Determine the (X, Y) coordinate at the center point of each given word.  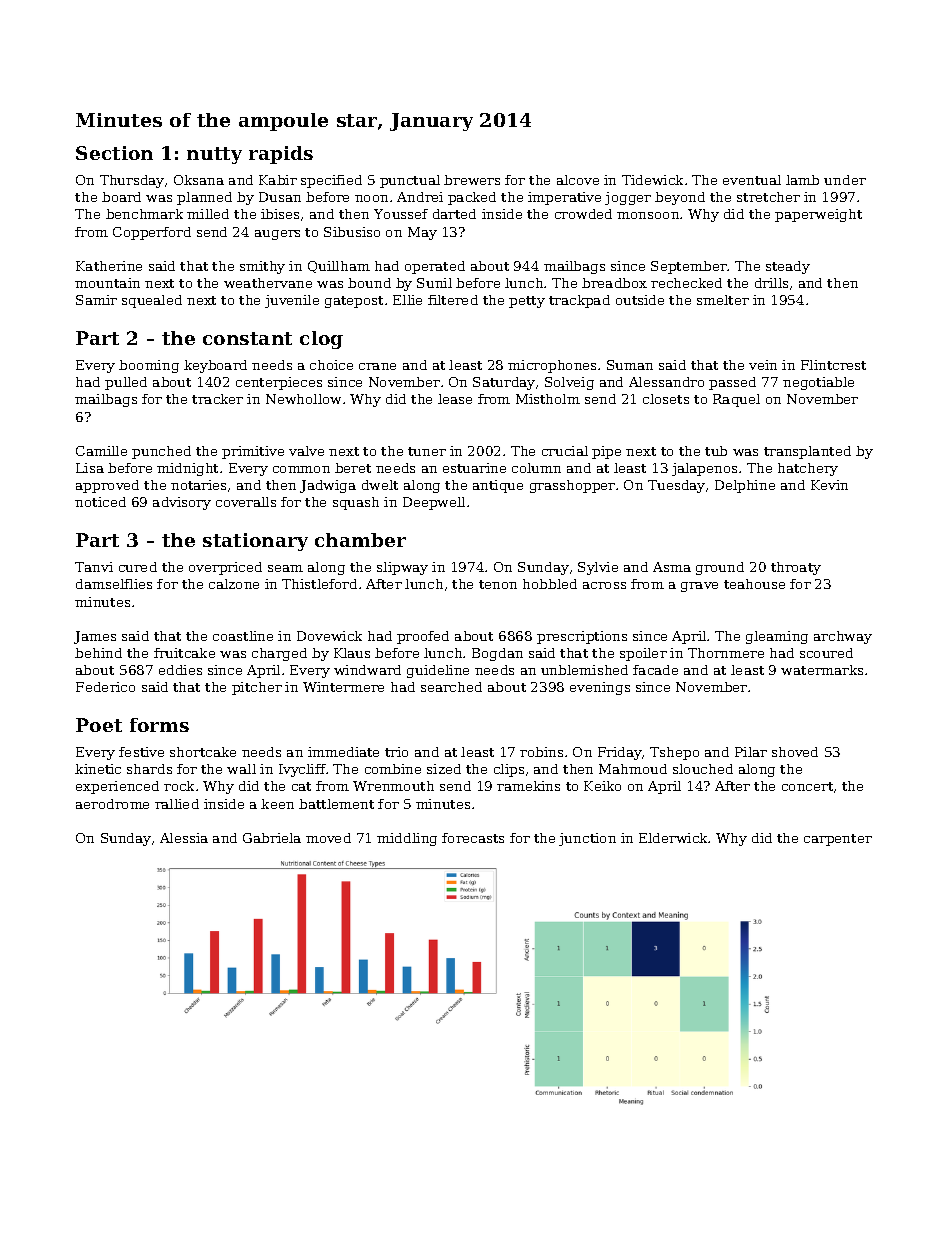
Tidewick (652, 180)
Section (114, 153)
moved (328, 838)
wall (241, 769)
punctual (410, 181)
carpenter (838, 840)
